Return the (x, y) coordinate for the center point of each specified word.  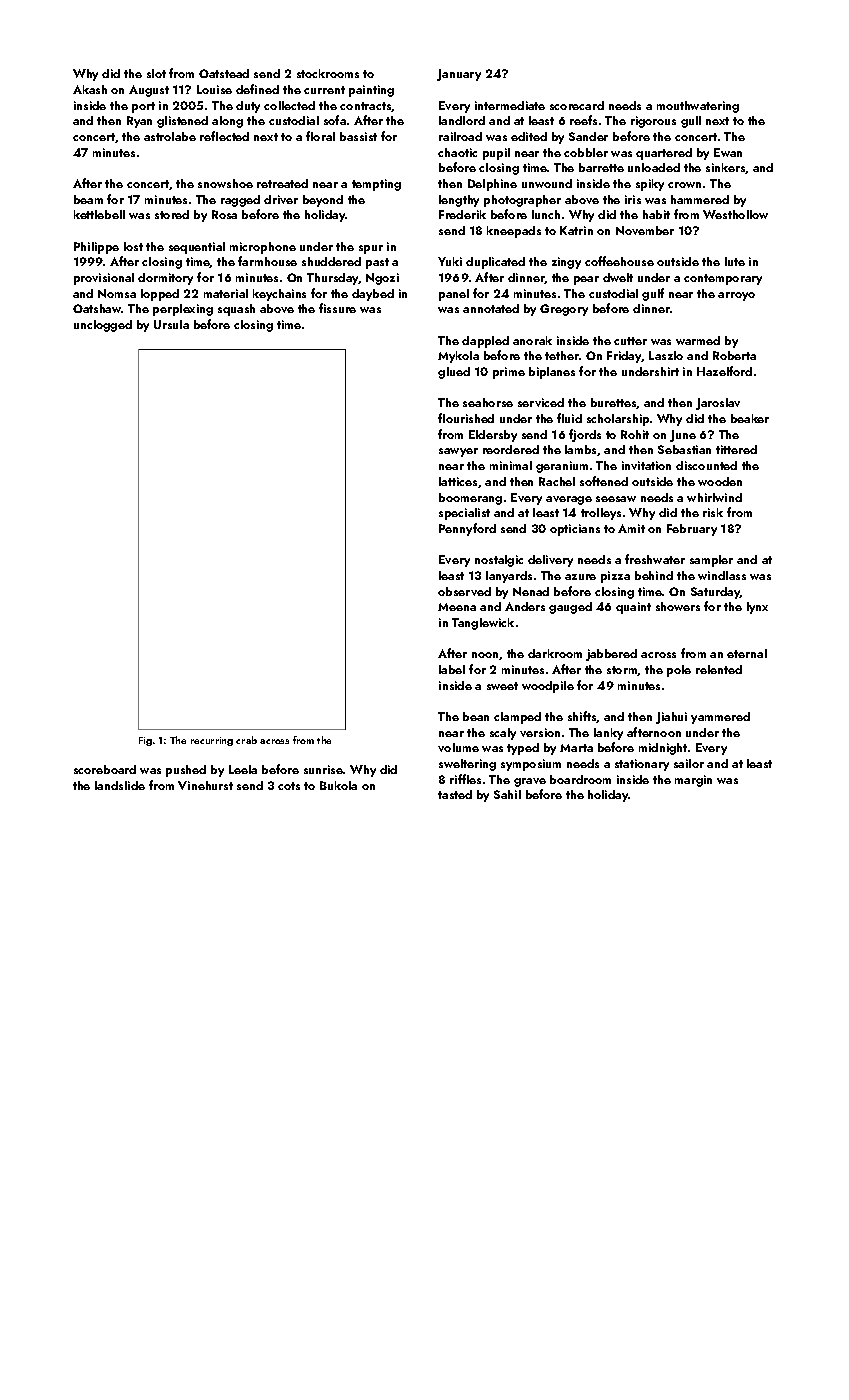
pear (586, 280)
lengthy (459, 201)
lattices (458, 481)
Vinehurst (205, 785)
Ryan (139, 122)
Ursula (171, 324)
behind (654, 575)
